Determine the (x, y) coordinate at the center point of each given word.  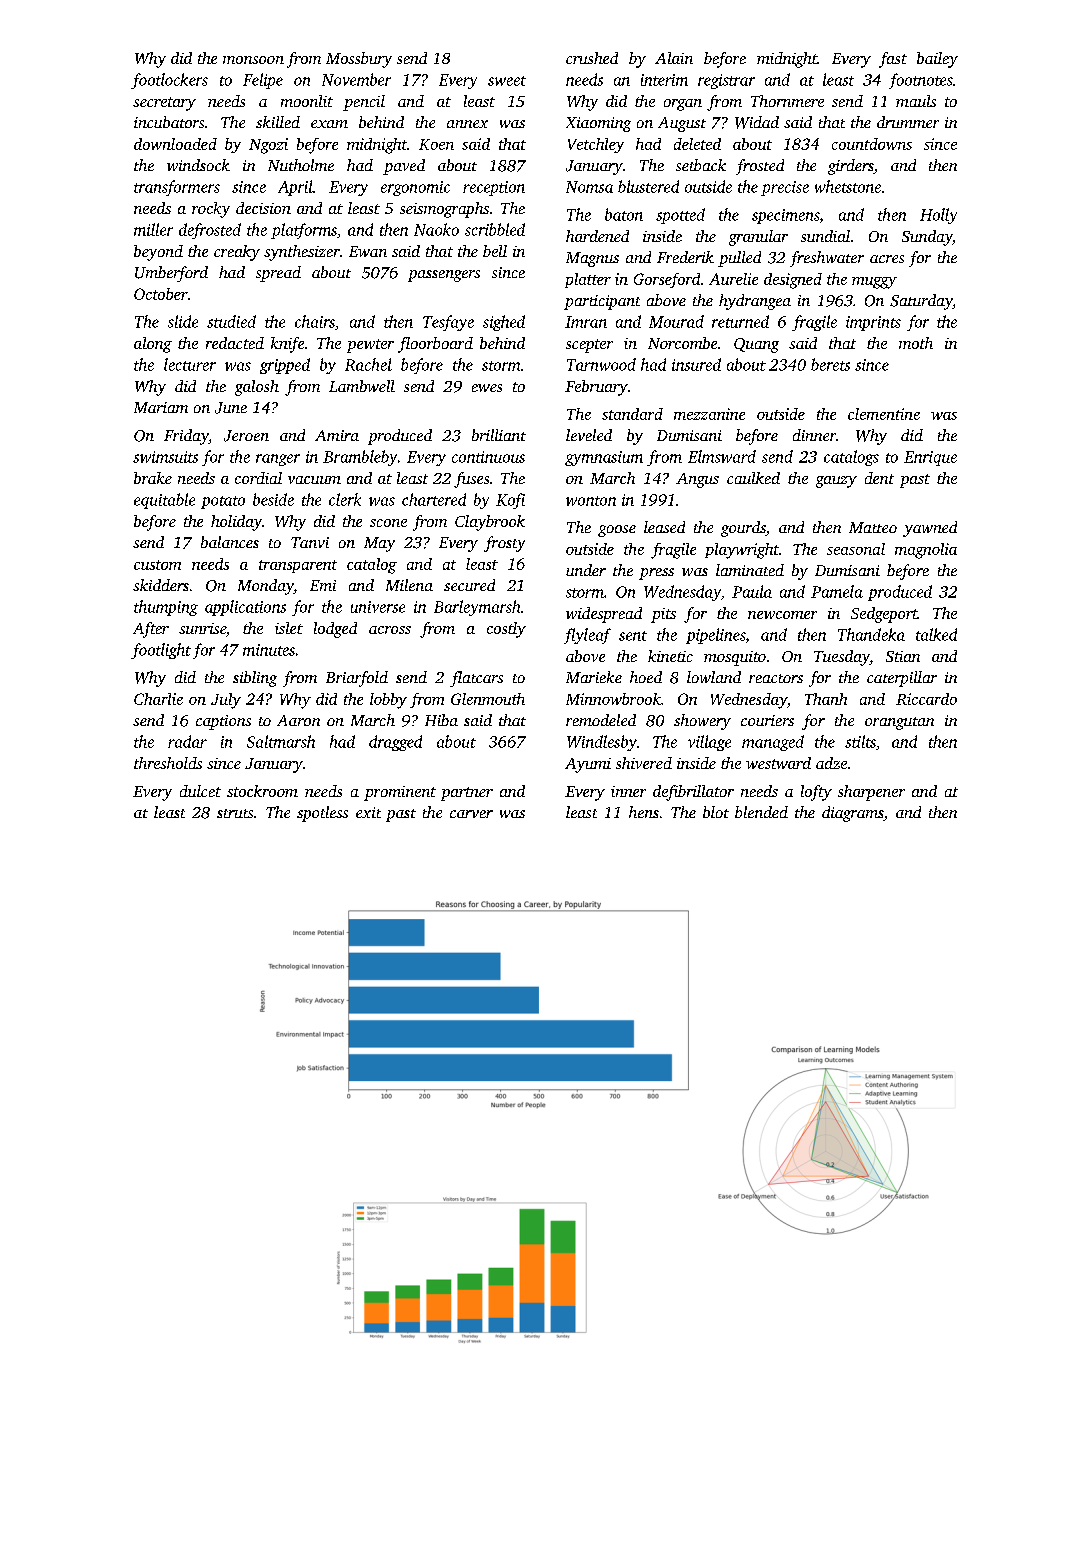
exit (368, 812)
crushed (592, 58)
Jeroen (246, 436)
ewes (487, 388)
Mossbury (359, 60)
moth (916, 343)
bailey (937, 60)
